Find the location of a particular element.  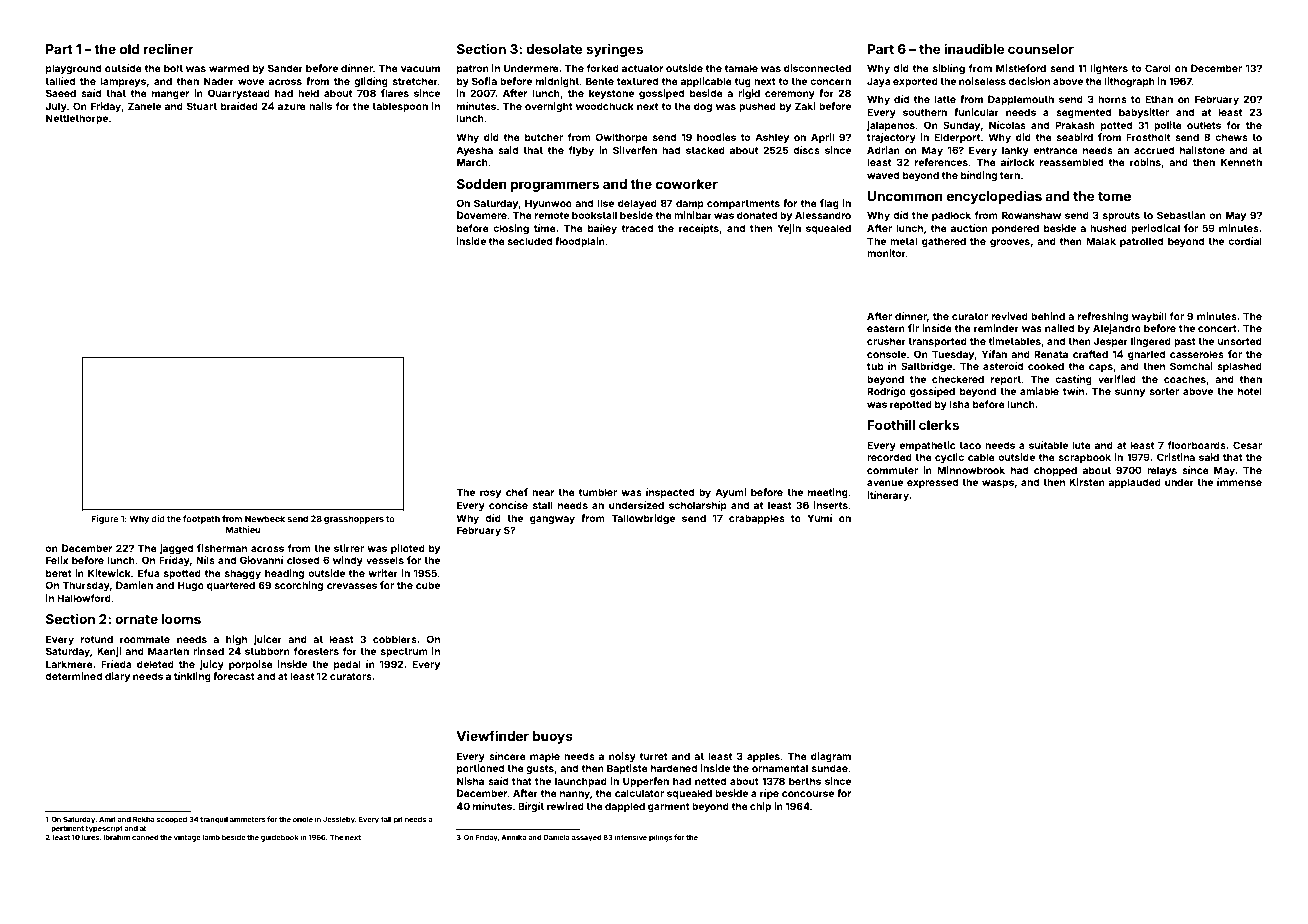

pilings is located at coordinates (661, 838).
